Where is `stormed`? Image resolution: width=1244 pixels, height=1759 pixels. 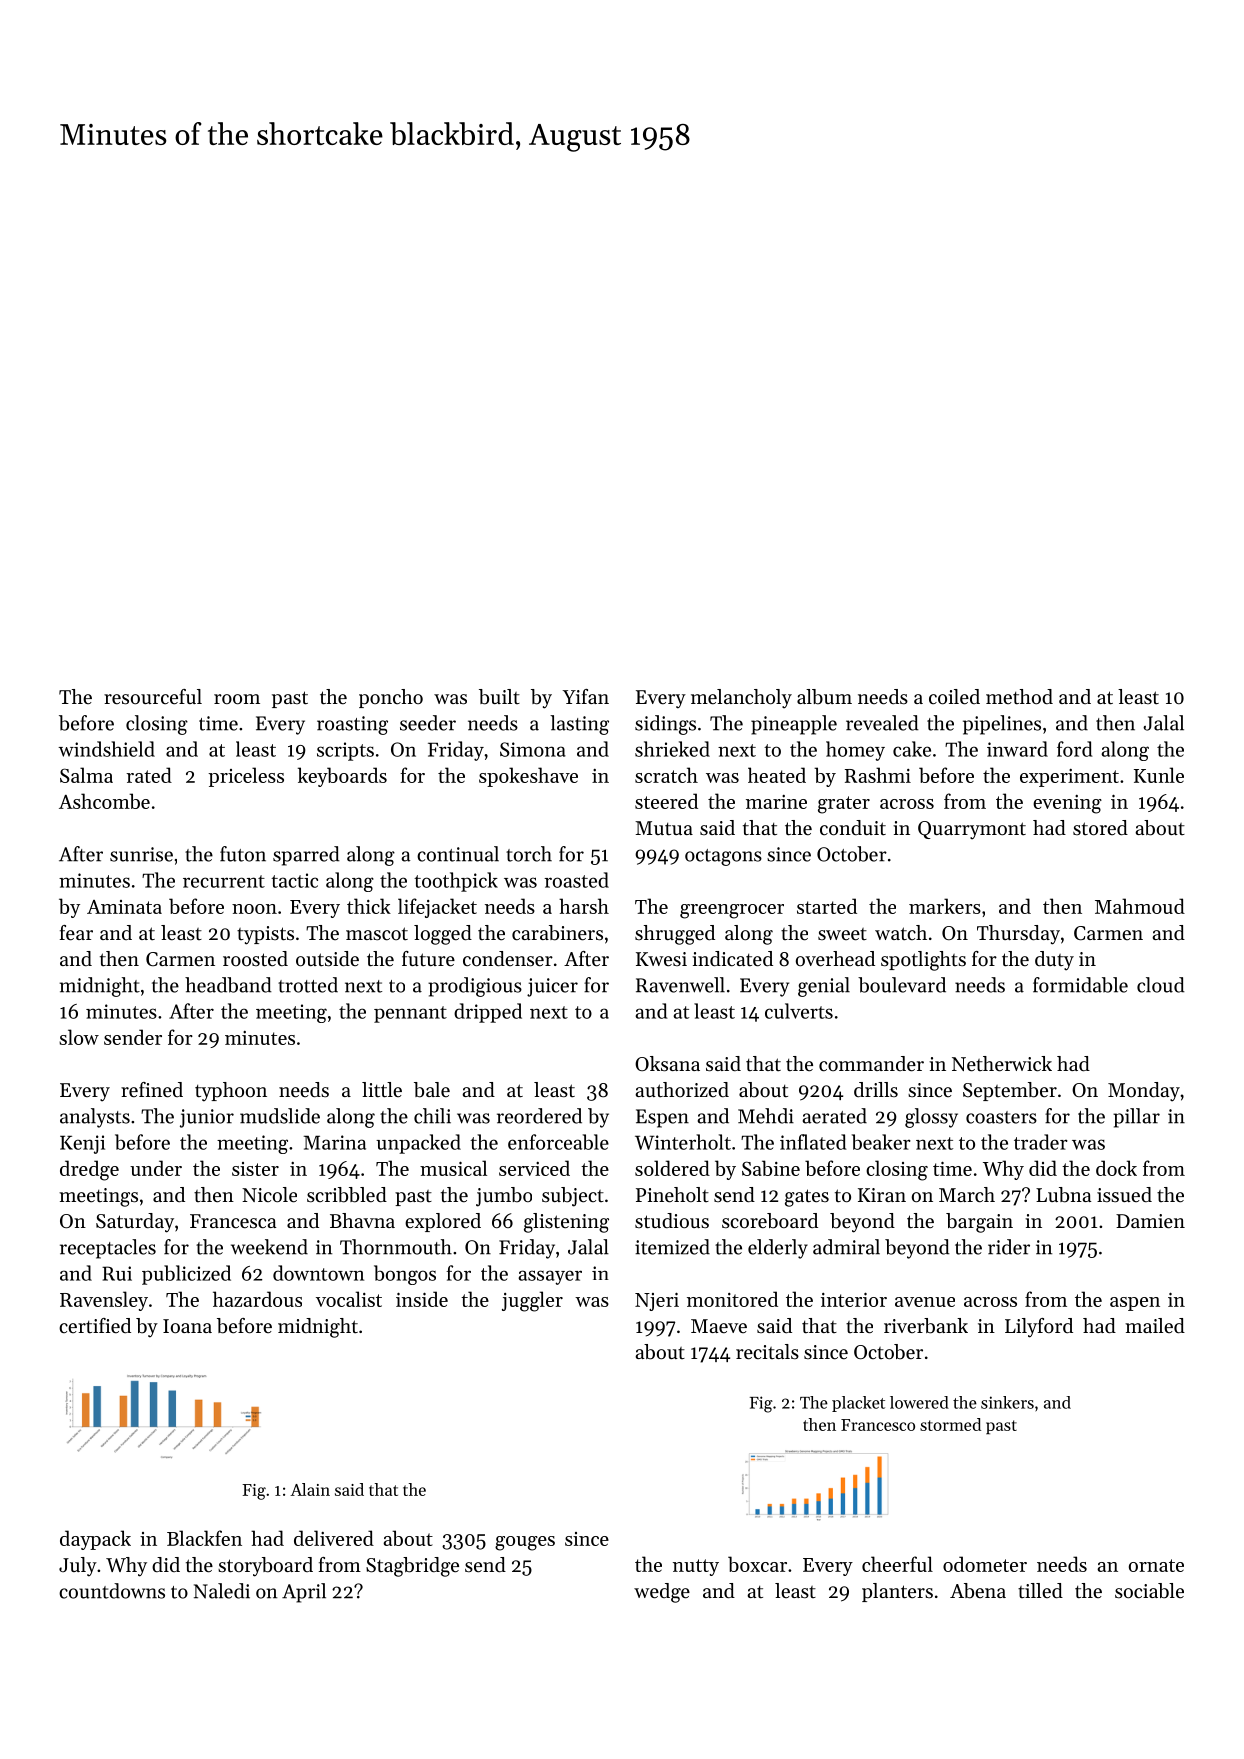 stormed is located at coordinates (950, 1424).
